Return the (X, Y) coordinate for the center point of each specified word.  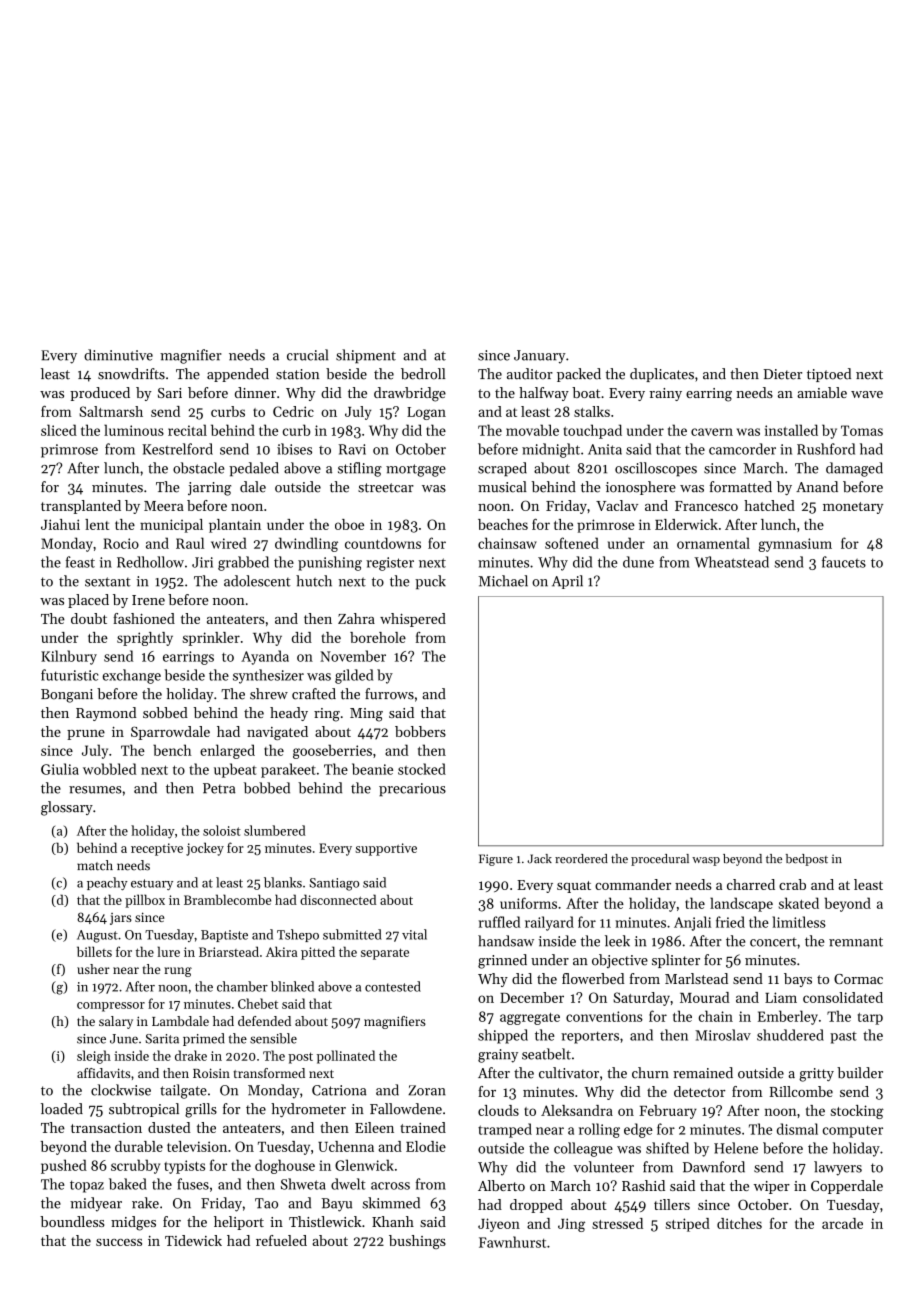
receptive (157, 849)
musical (502, 487)
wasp (706, 861)
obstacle (198, 468)
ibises (294, 449)
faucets (844, 562)
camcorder (742, 449)
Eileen (374, 1127)
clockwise (121, 1090)
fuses (193, 1184)
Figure (496, 860)
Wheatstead (731, 562)
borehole (378, 637)
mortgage (416, 470)
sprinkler (211, 639)
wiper (772, 1187)
